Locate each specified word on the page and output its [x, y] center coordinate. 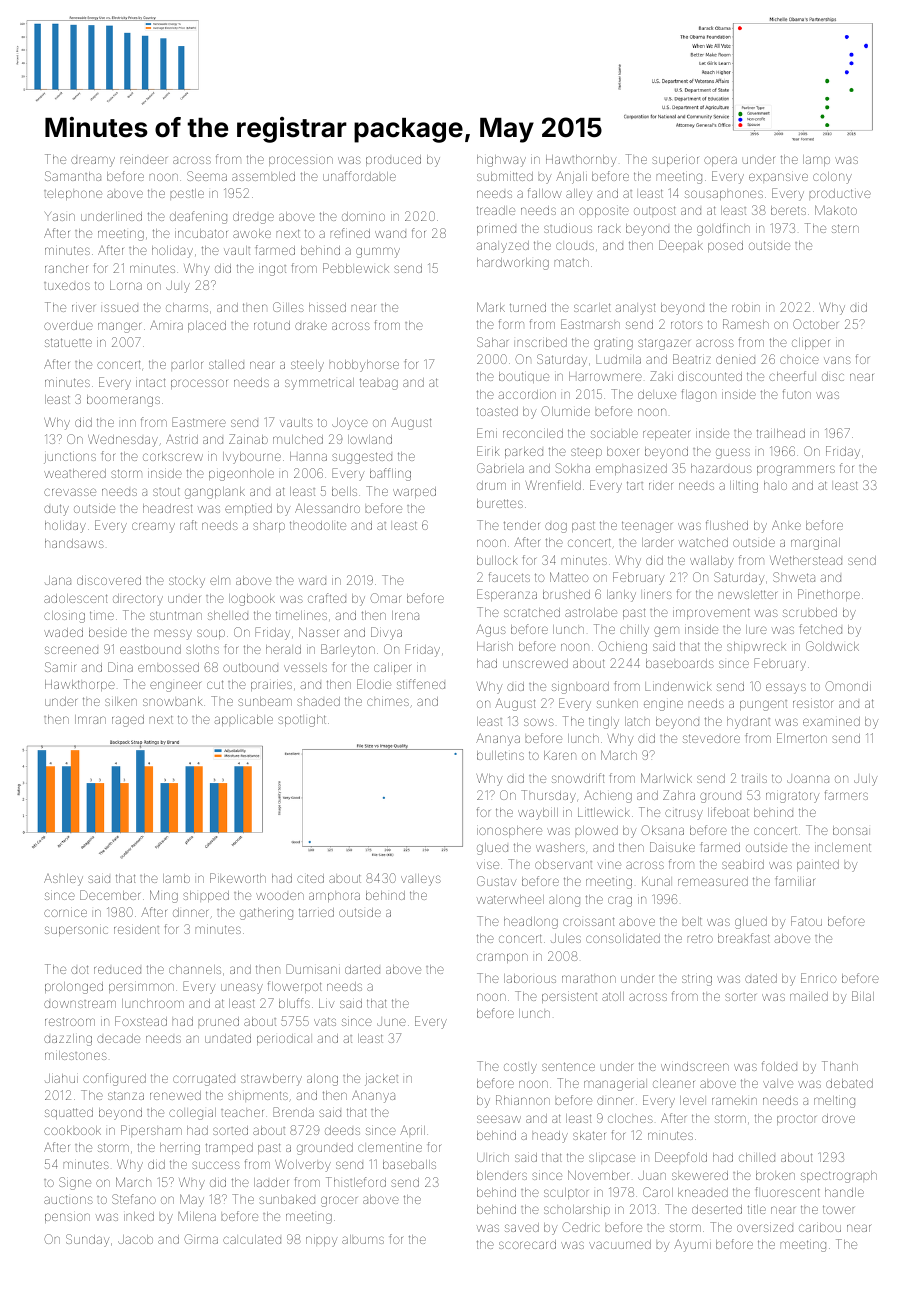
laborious [530, 978]
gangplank [215, 493]
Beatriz [692, 359]
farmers [846, 795]
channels [195, 969]
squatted [69, 1113]
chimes [388, 702]
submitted [505, 176]
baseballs [409, 1164]
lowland [370, 439]
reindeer [144, 160]
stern [845, 228]
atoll [613, 996]
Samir [60, 667]
